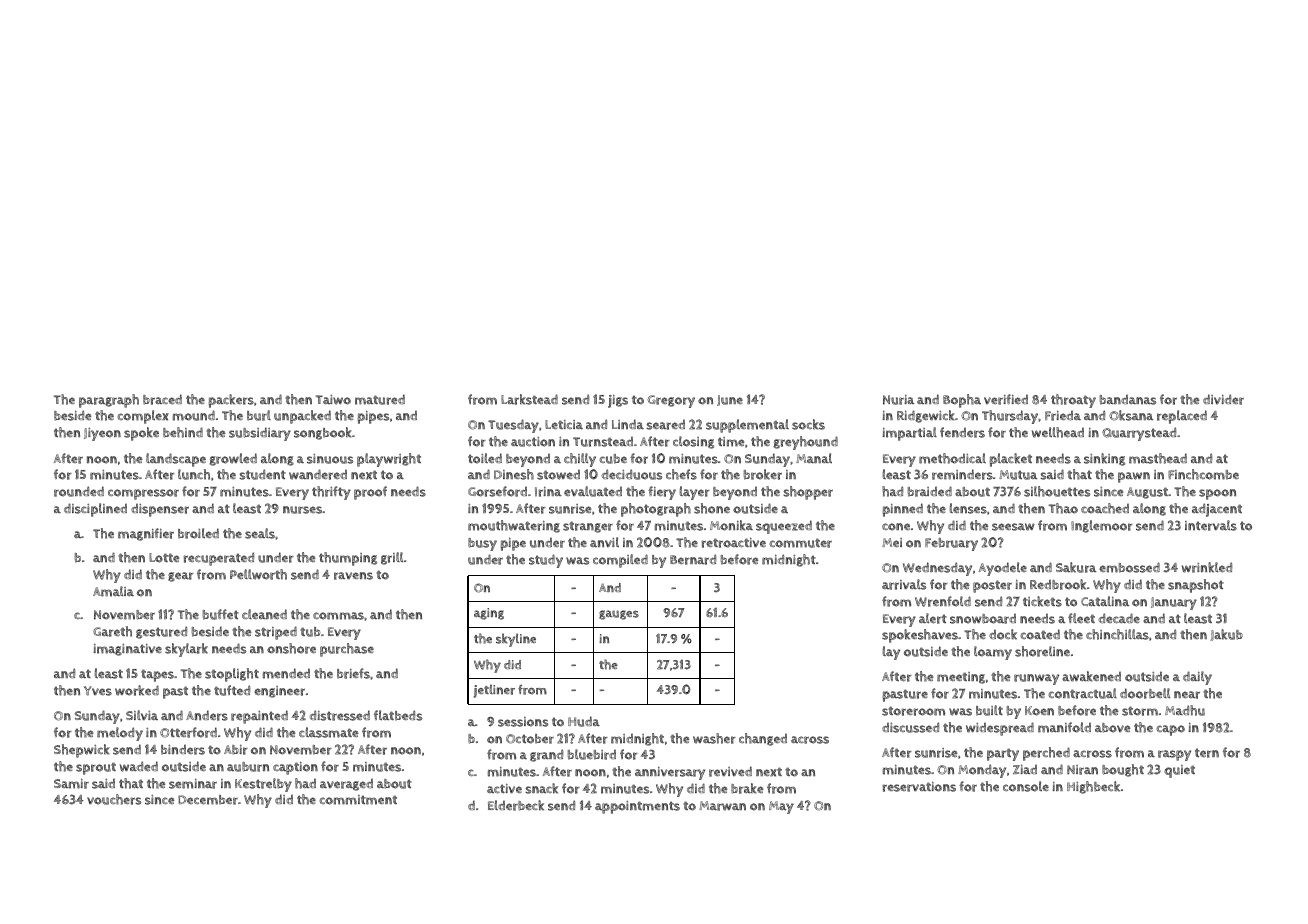 The height and width of the screenshot is (924, 1308). I want to click on Redbrook, so click(1058, 584).
